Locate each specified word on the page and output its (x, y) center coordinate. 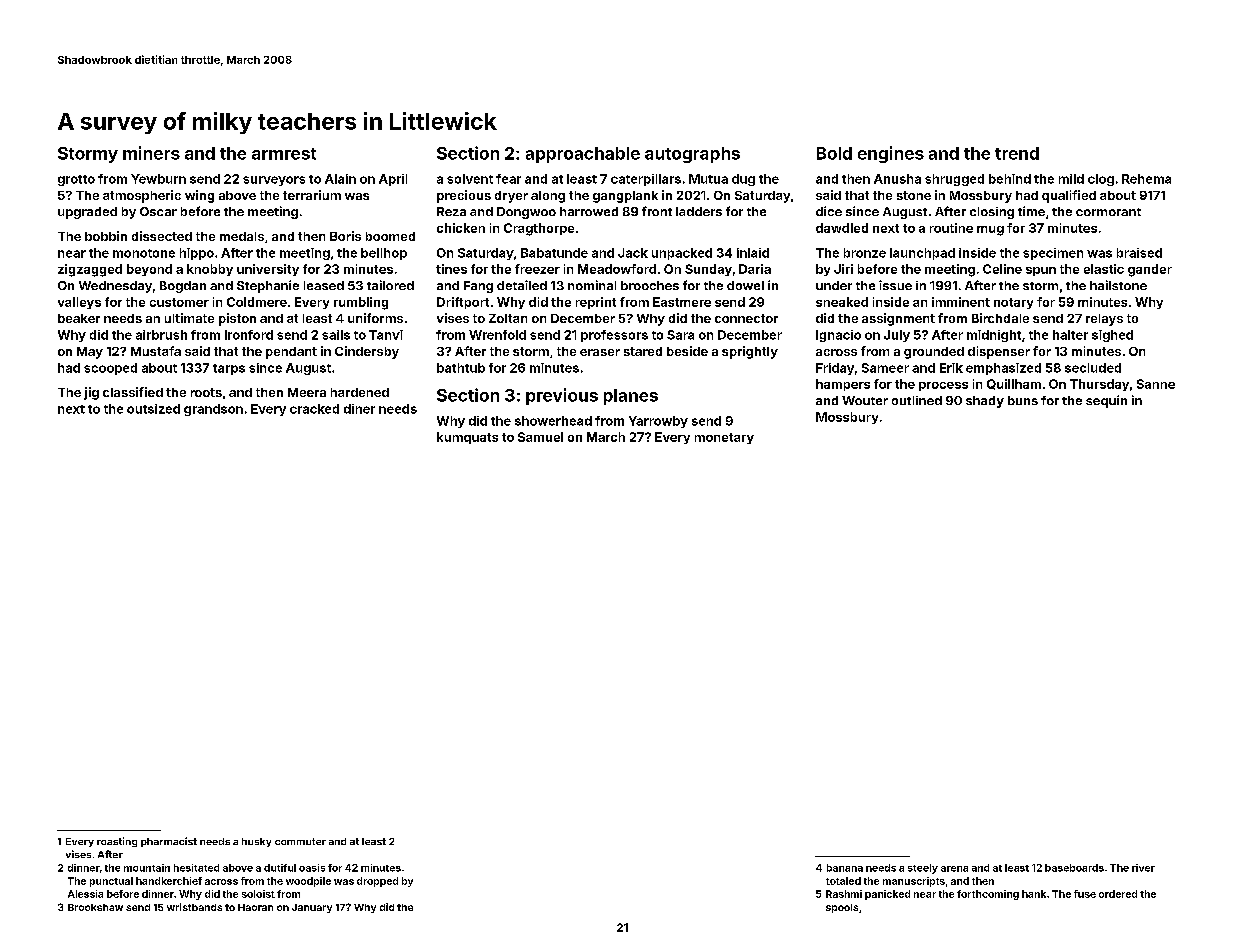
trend (1017, 153)
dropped (377, 882)
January (312, 908)
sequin (1106, 401)
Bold (834, 153)
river (1143, 868)
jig (91, 393)
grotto (76, 180)
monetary (724, 438)
